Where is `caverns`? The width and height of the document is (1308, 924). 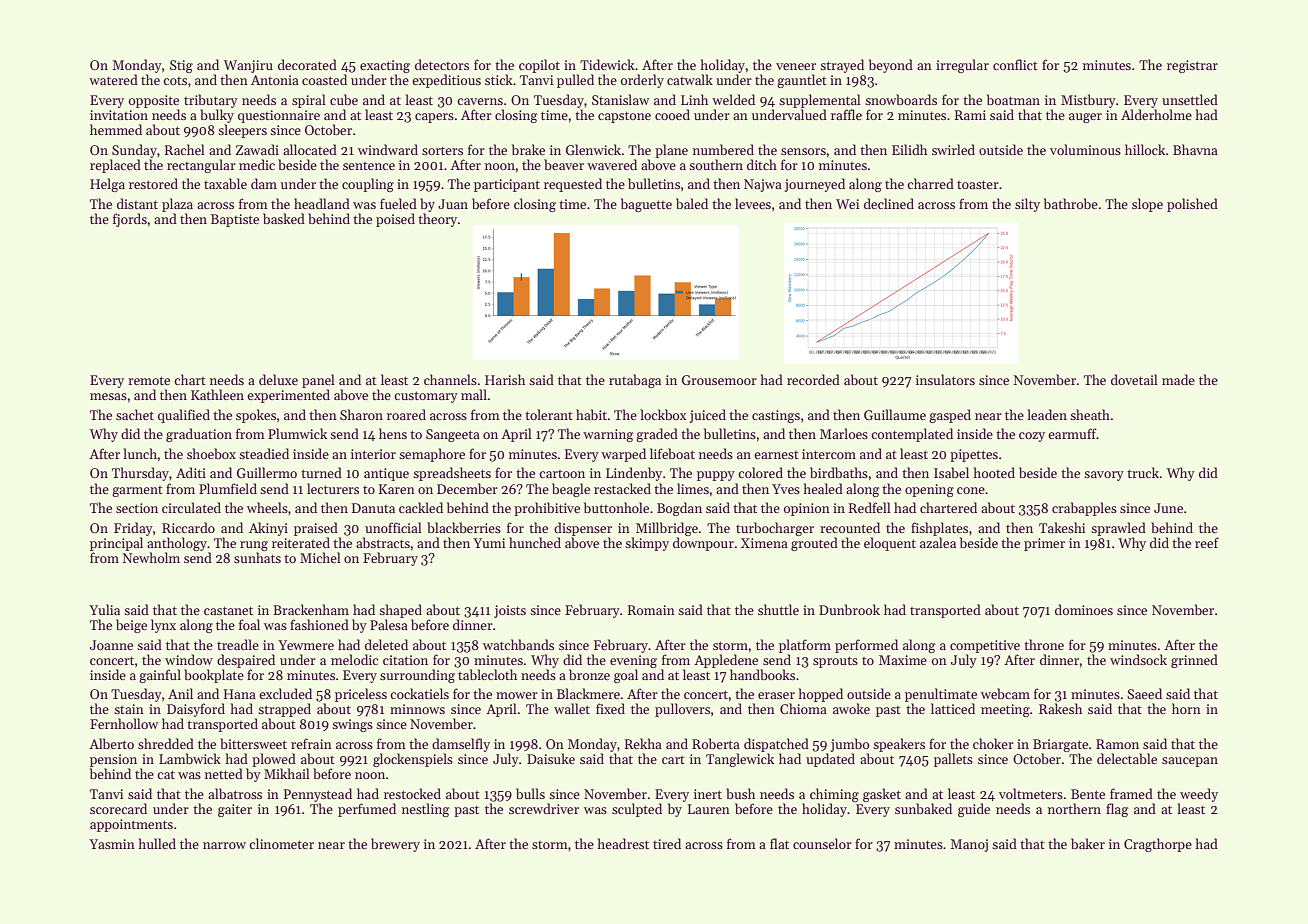 caverns is located at coordinates (480, 101).
